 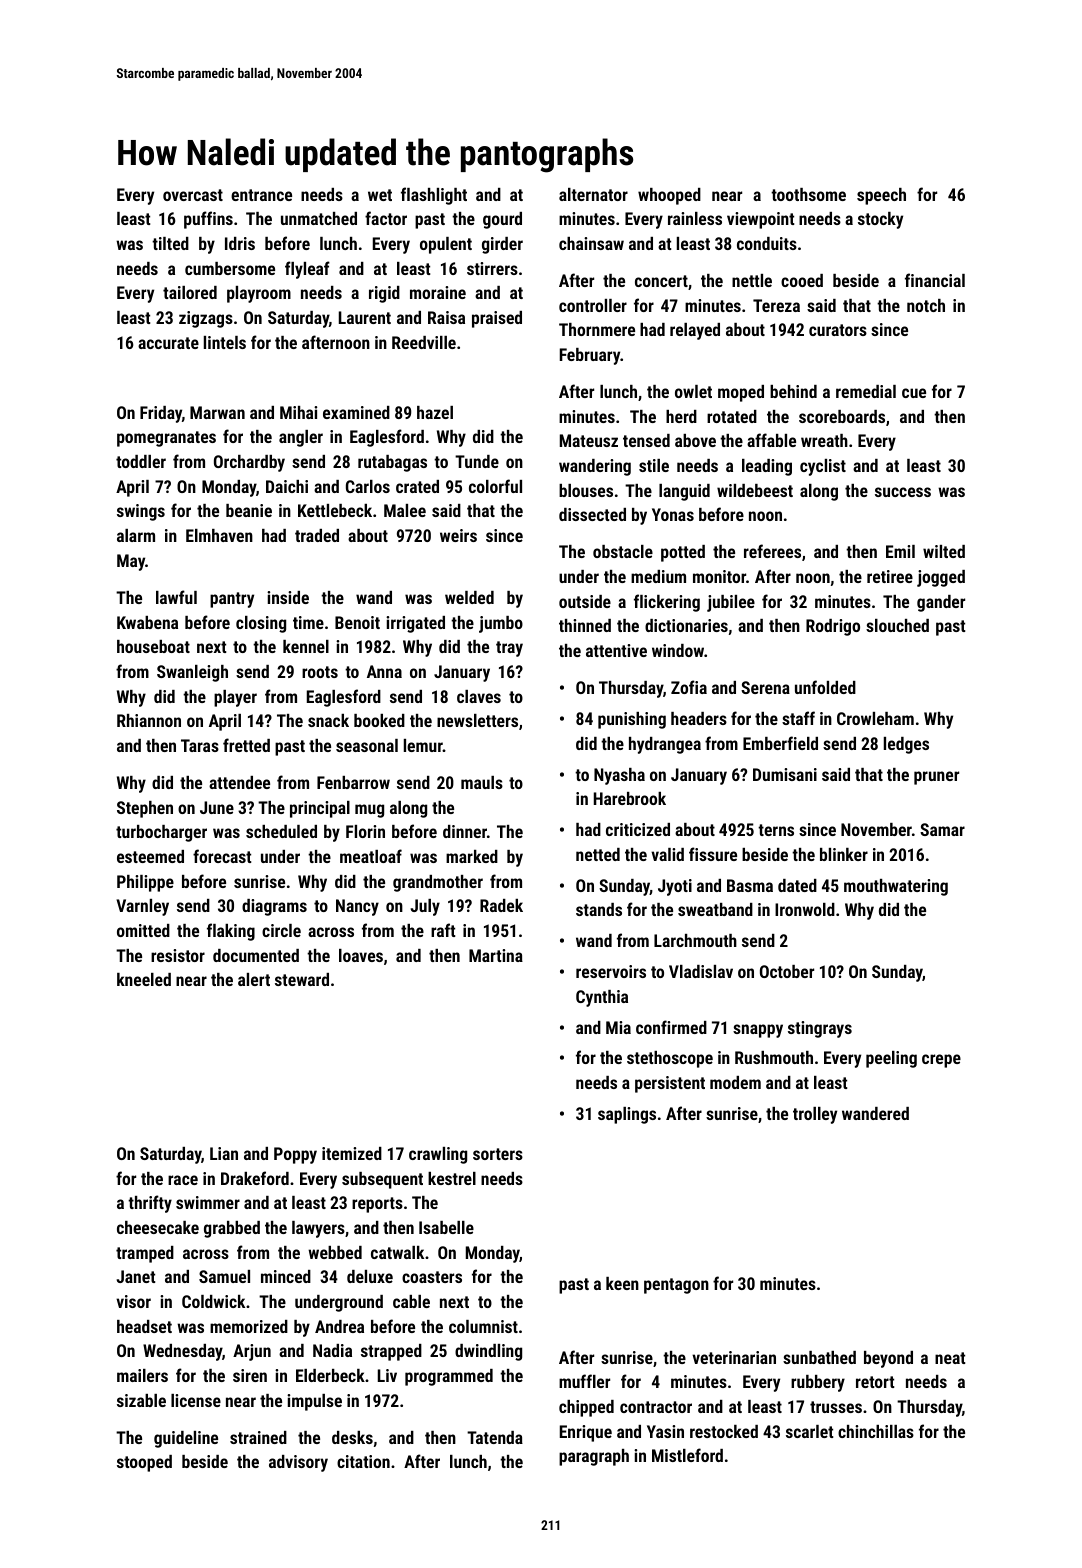 I want to click on esteemed, so click(x=150, y=856).
